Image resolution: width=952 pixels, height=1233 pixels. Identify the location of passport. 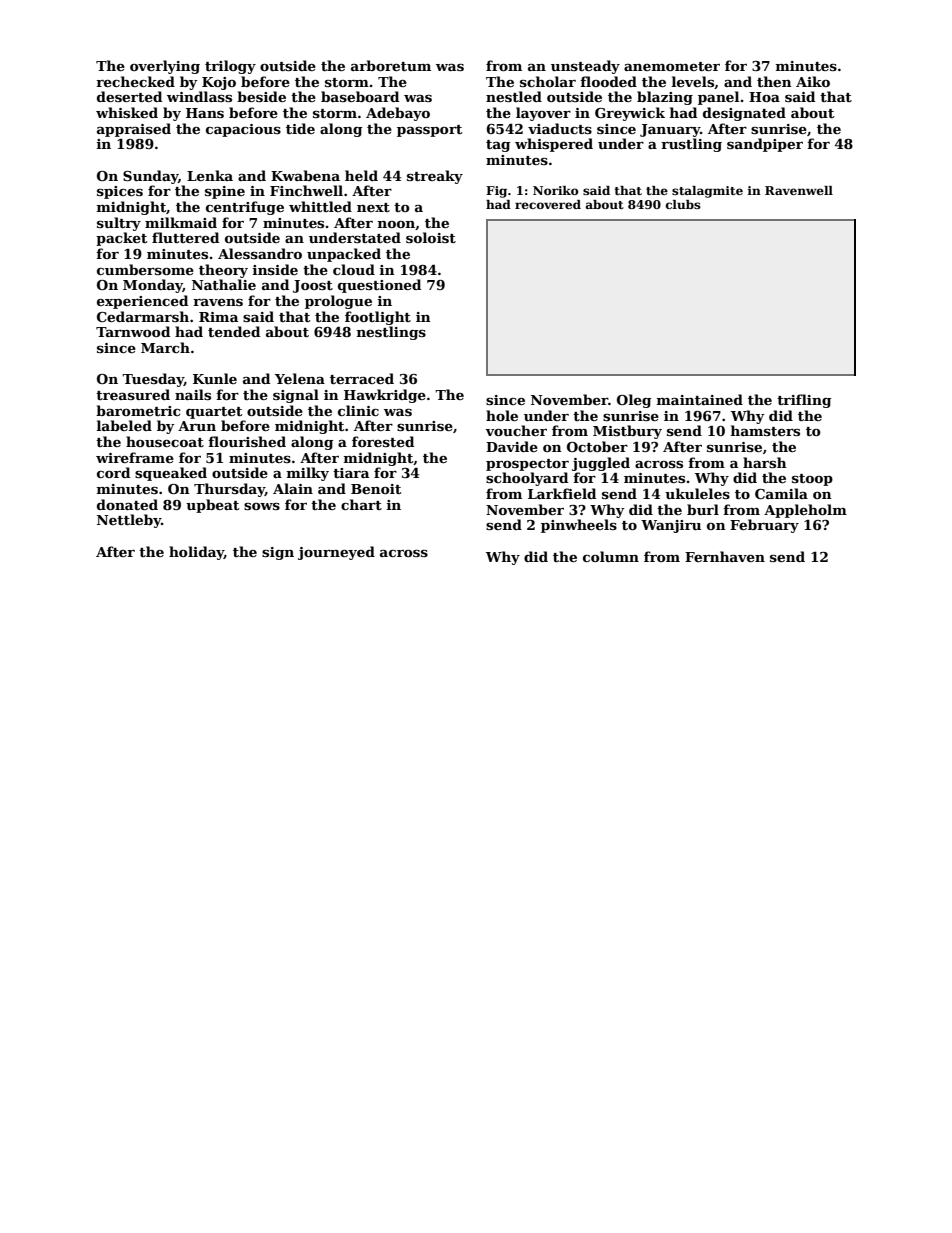
(429, 131).
